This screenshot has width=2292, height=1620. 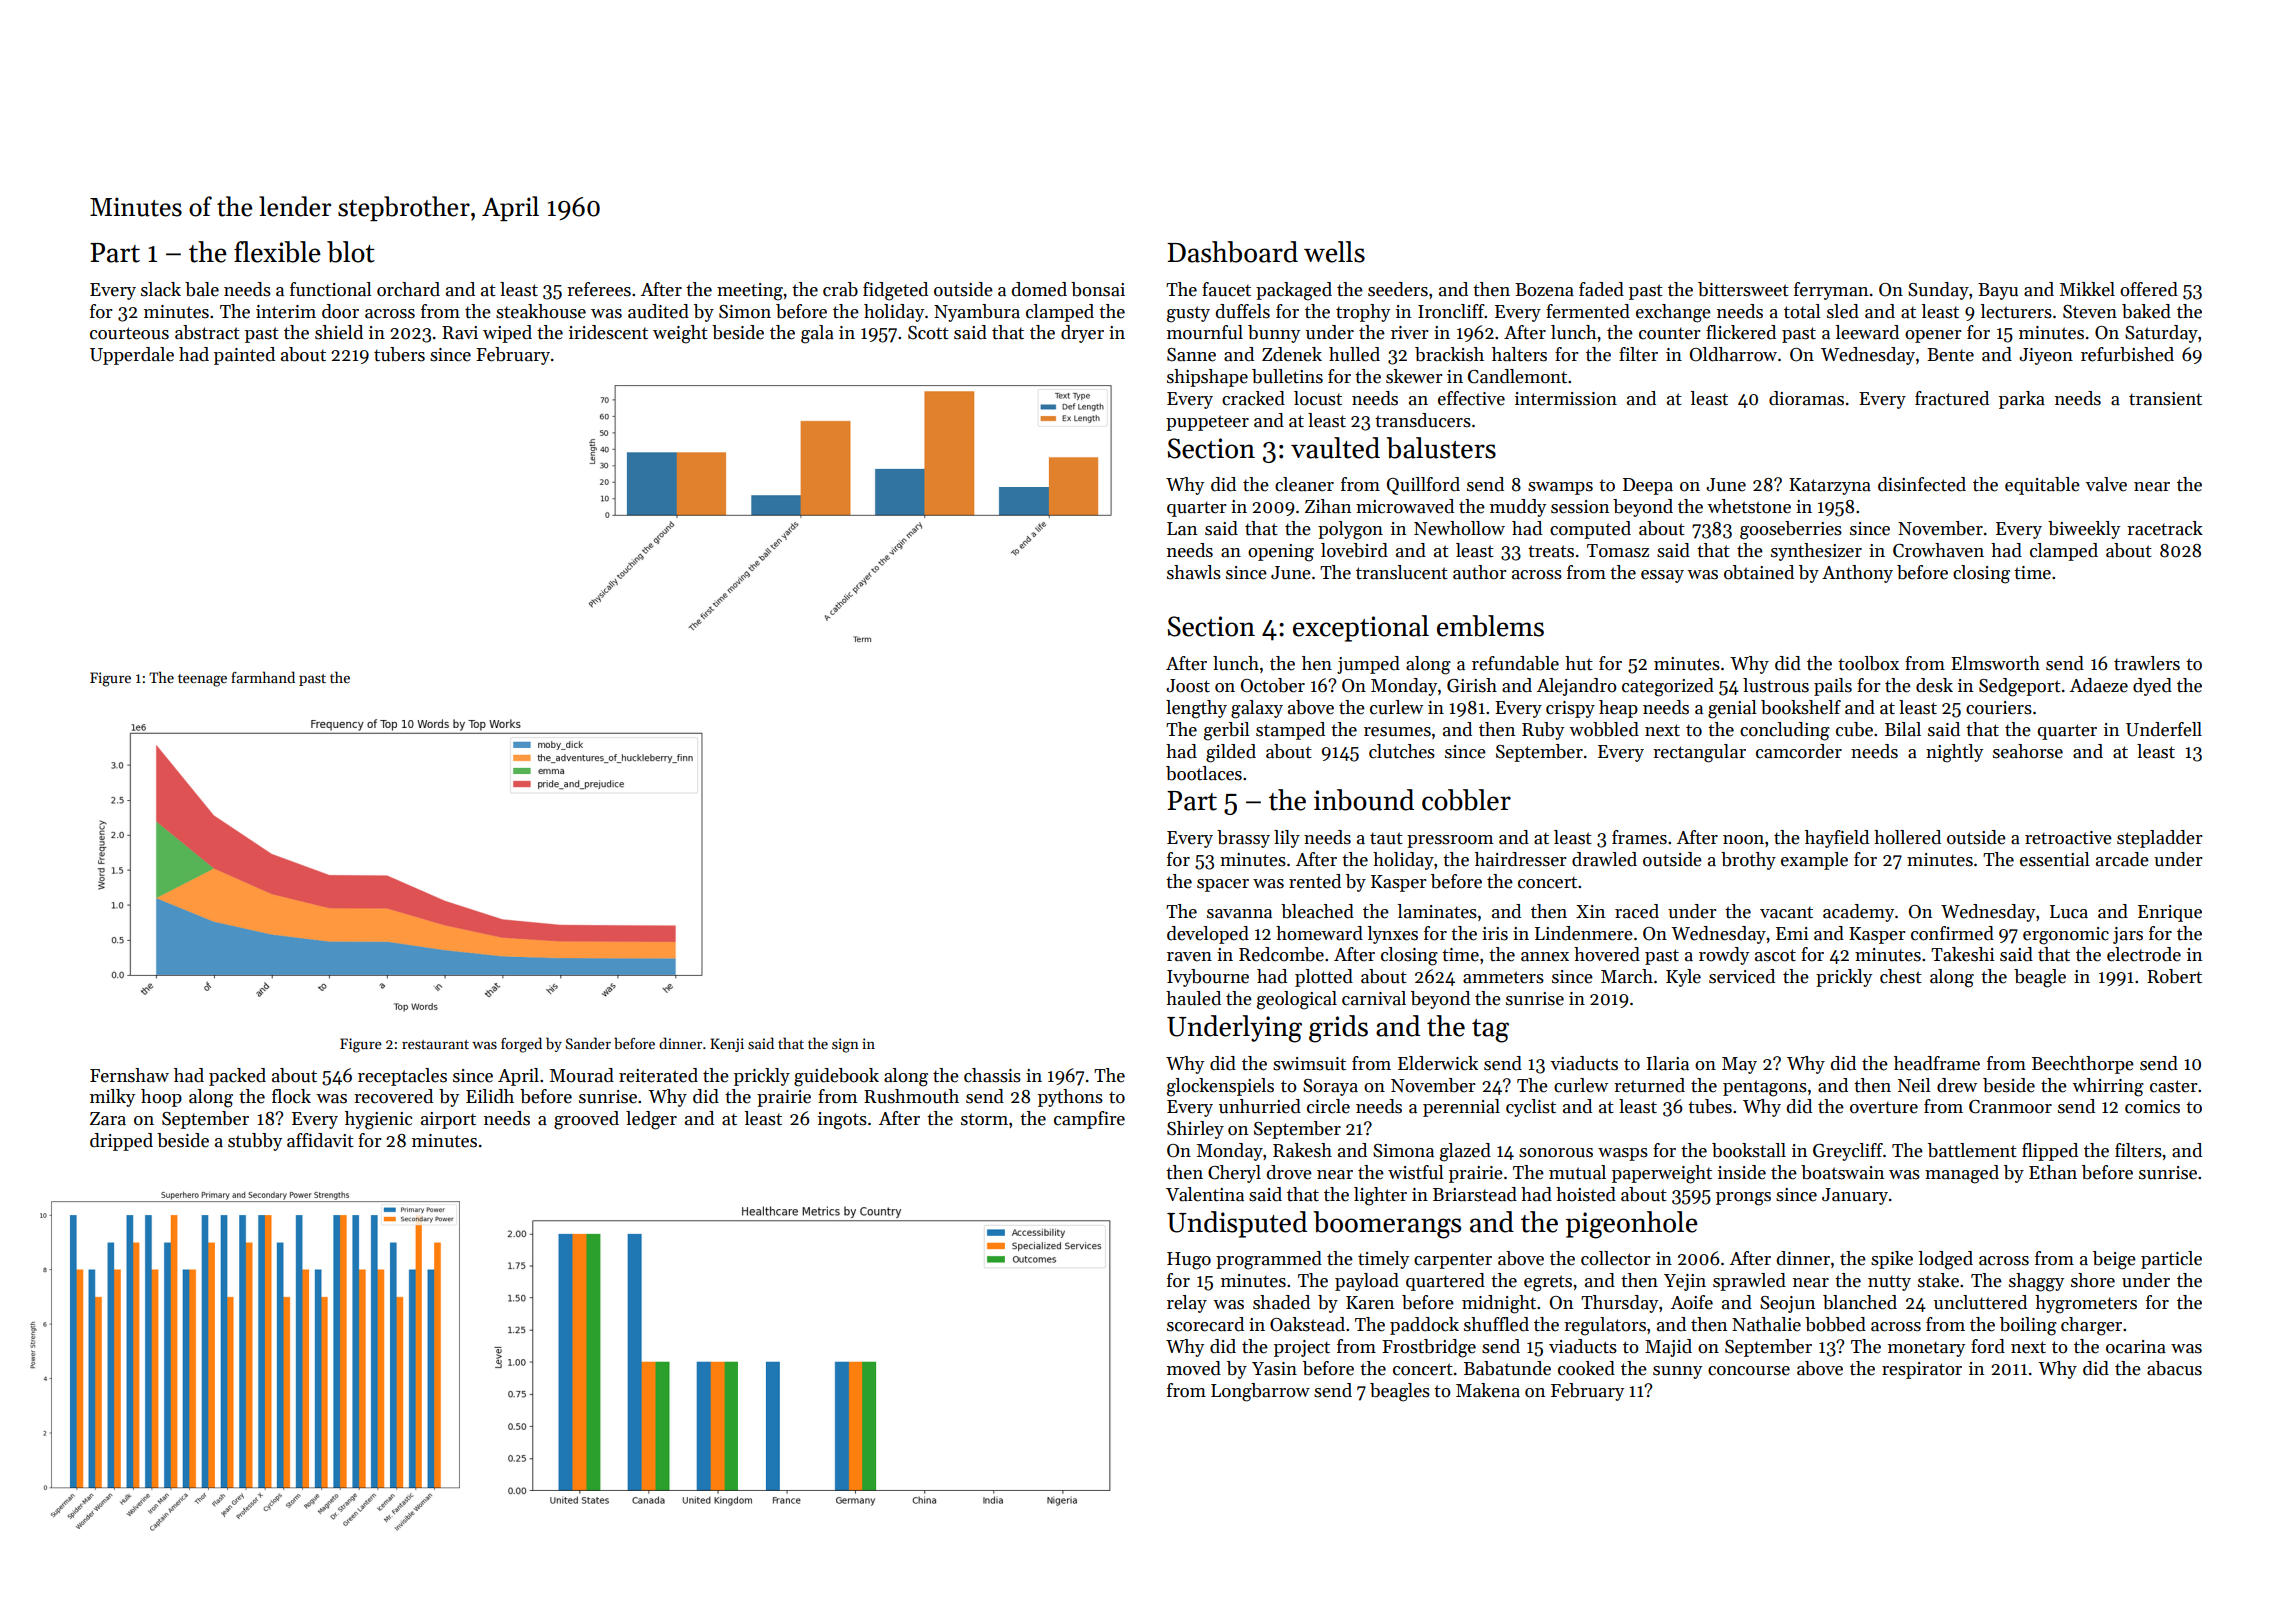 I want to click on moved, so click(x=1194, y=1368).
